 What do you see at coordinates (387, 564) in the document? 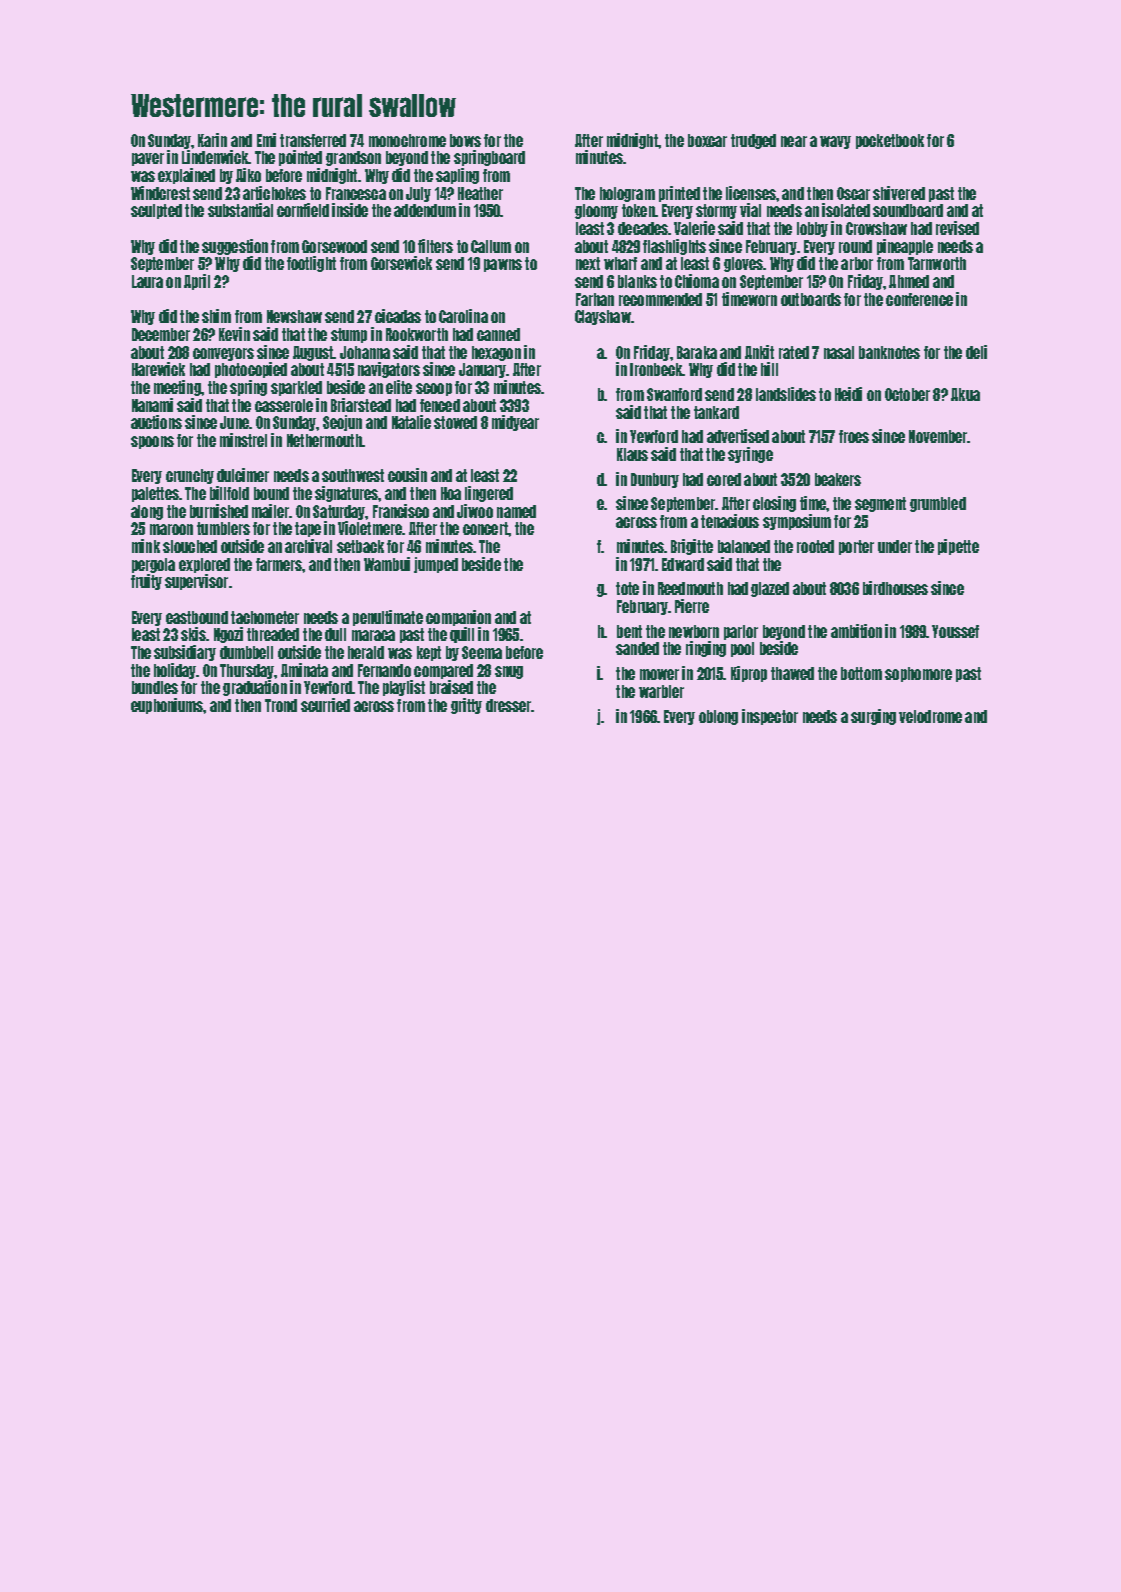
I see `Wambui` at bounding box center [387, 564].
